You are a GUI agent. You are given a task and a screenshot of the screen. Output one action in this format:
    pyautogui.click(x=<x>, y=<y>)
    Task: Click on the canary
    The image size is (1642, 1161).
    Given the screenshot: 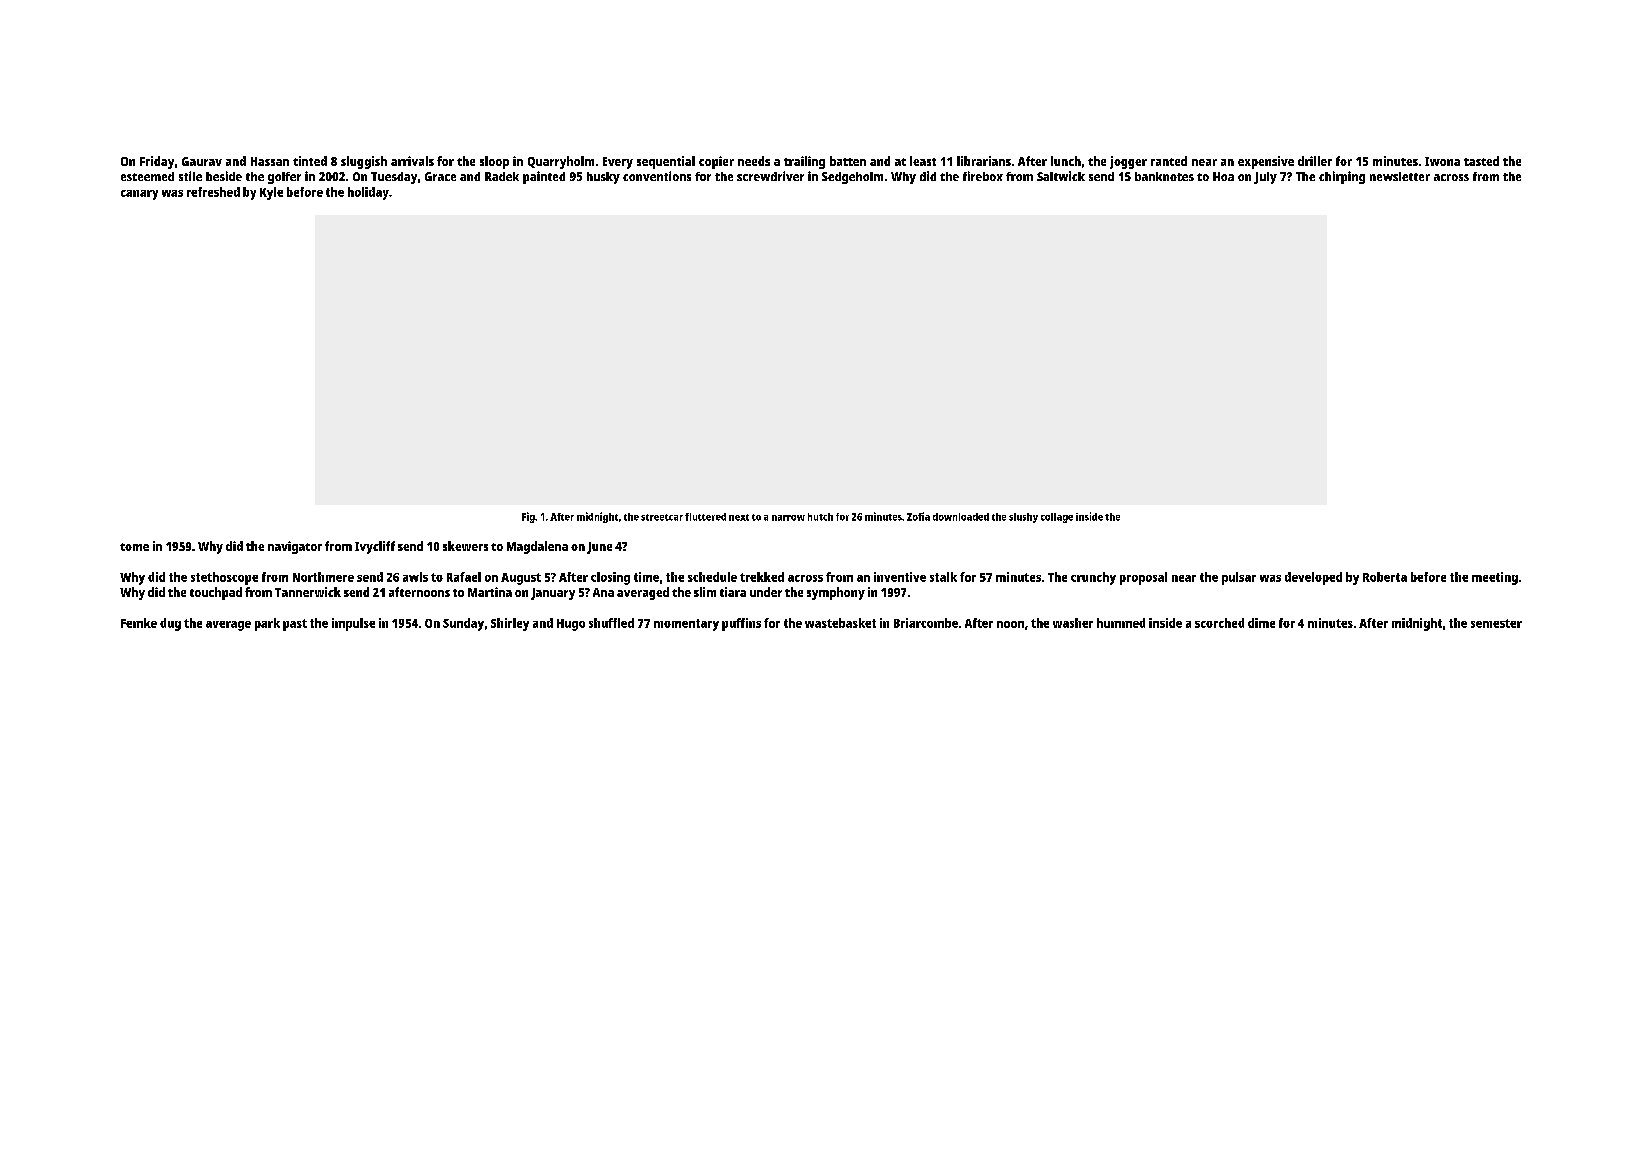 What is the action you would take?
    pyautogui.click(x=139, y=195)
